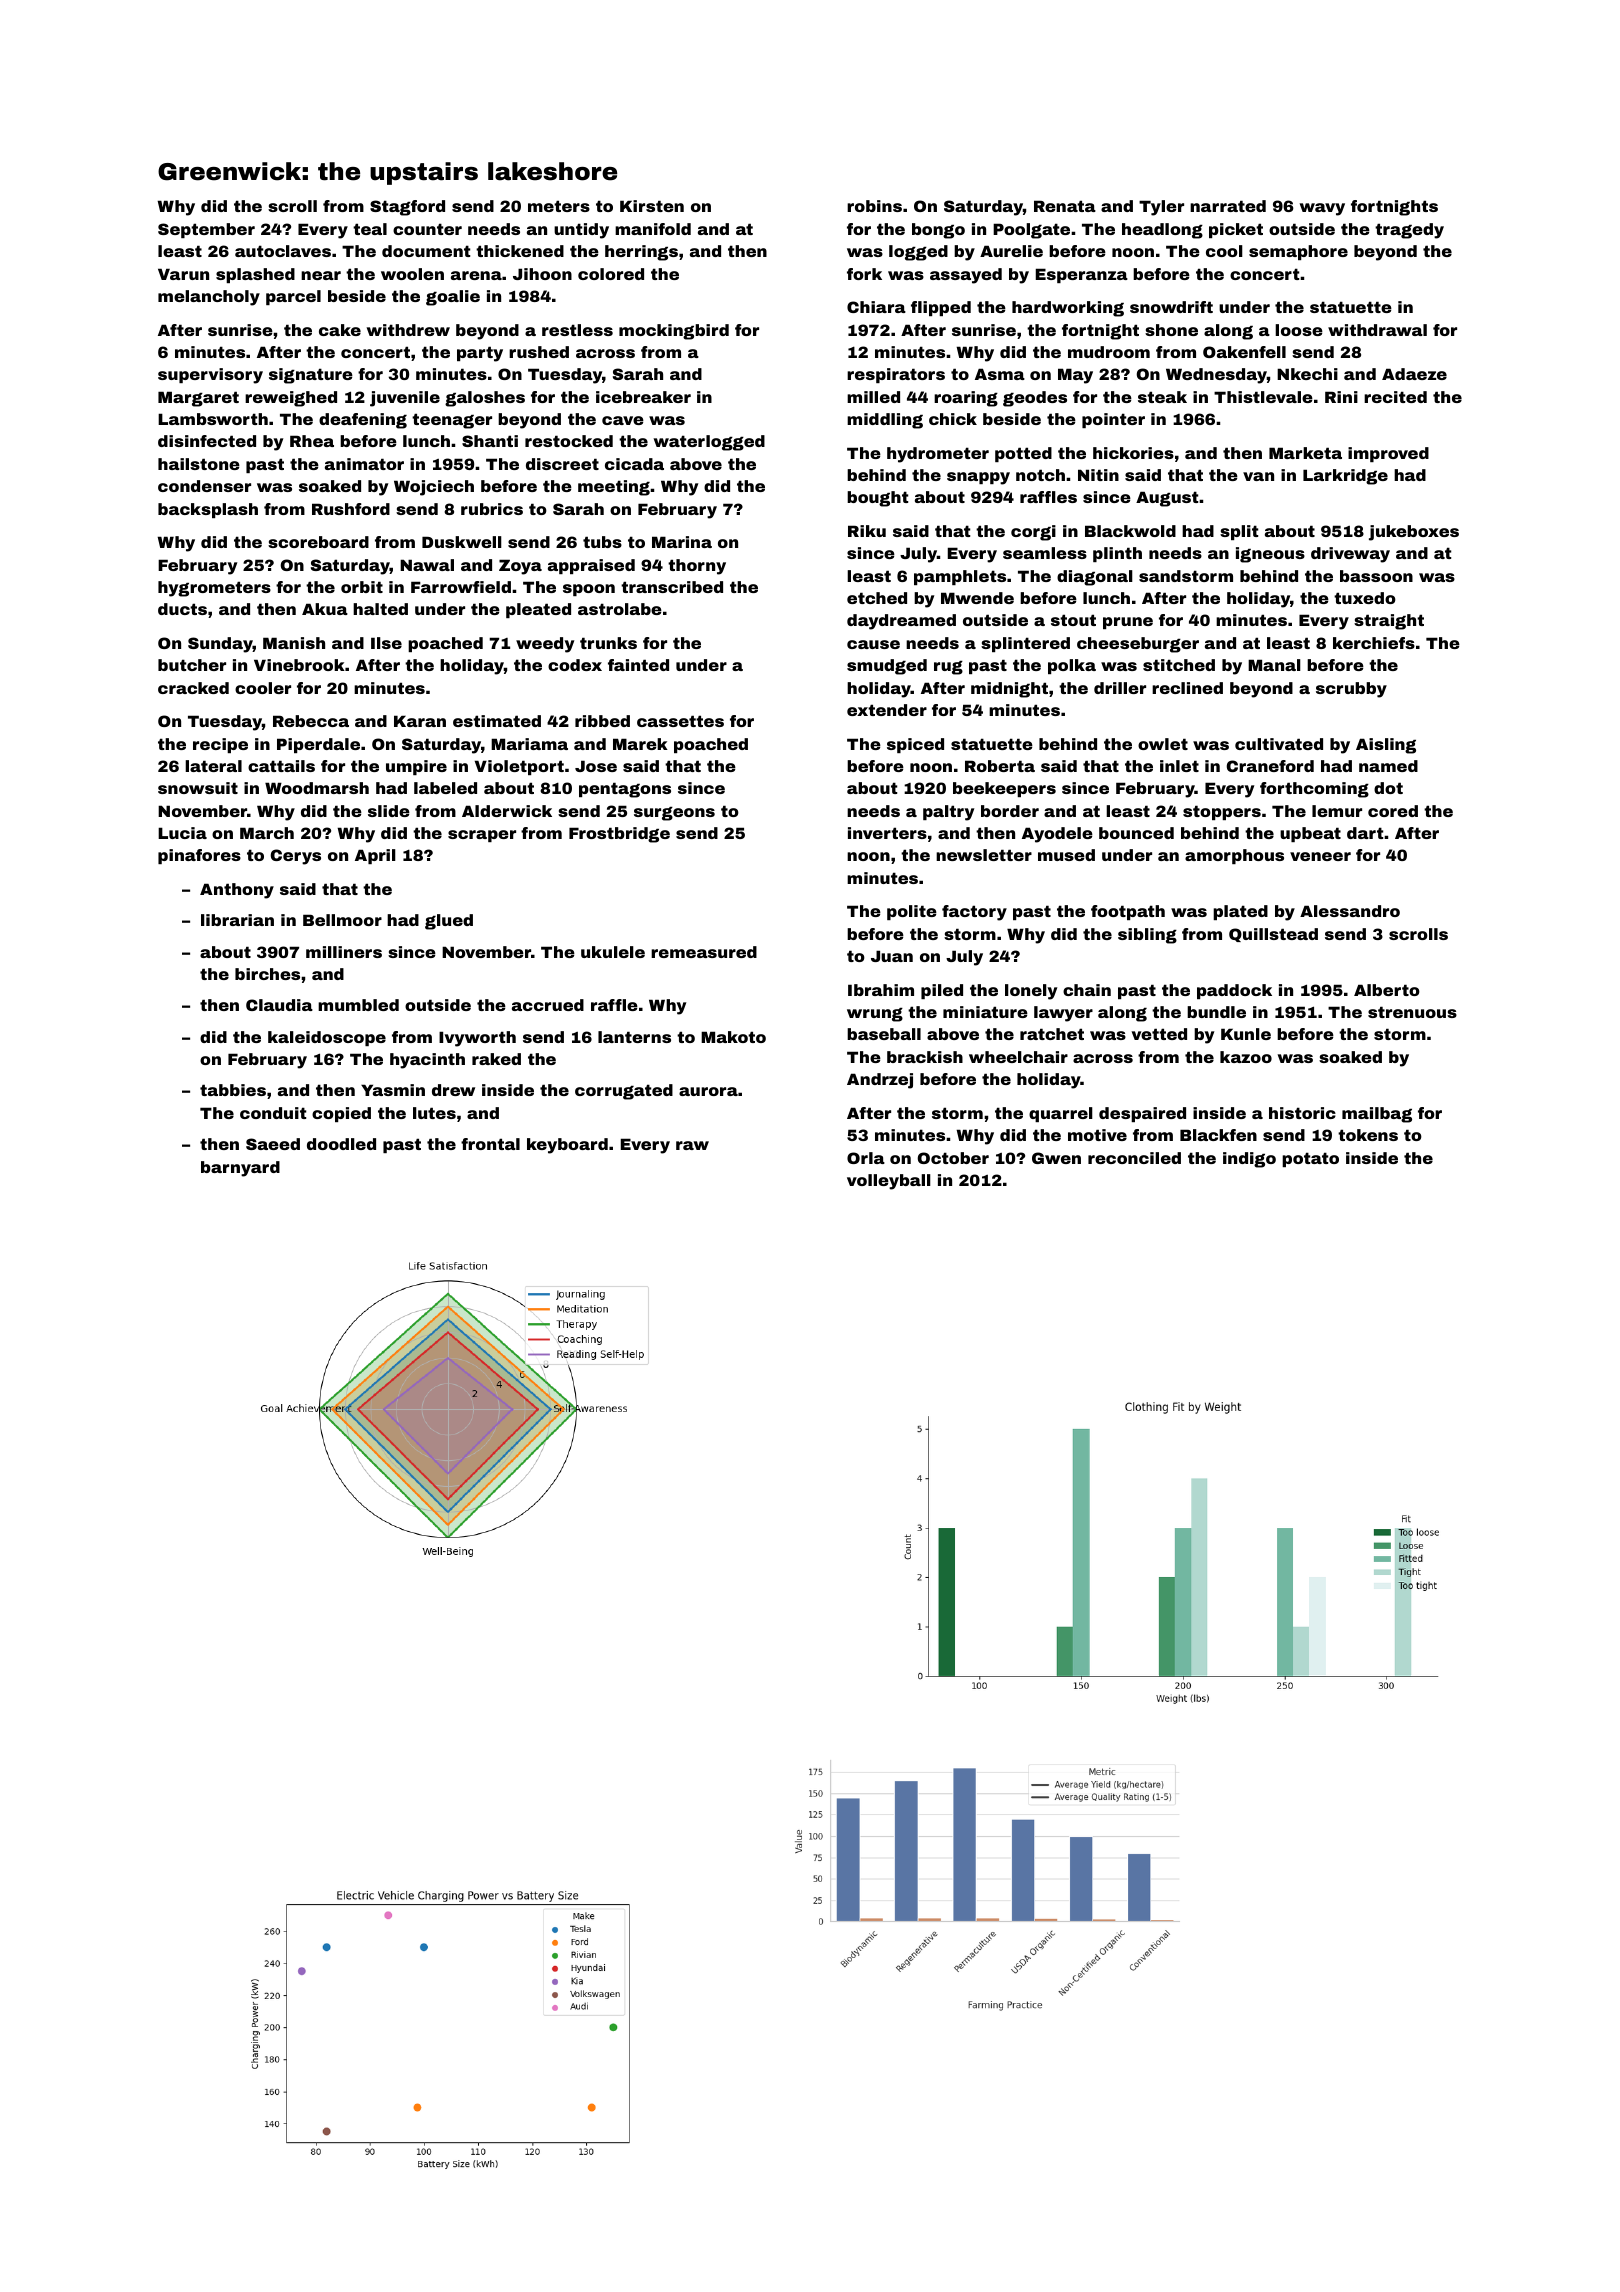 Image resolution: width=1620 pixels, height=2292 pixels. I want to click on veneer, so click(1320, 856).
